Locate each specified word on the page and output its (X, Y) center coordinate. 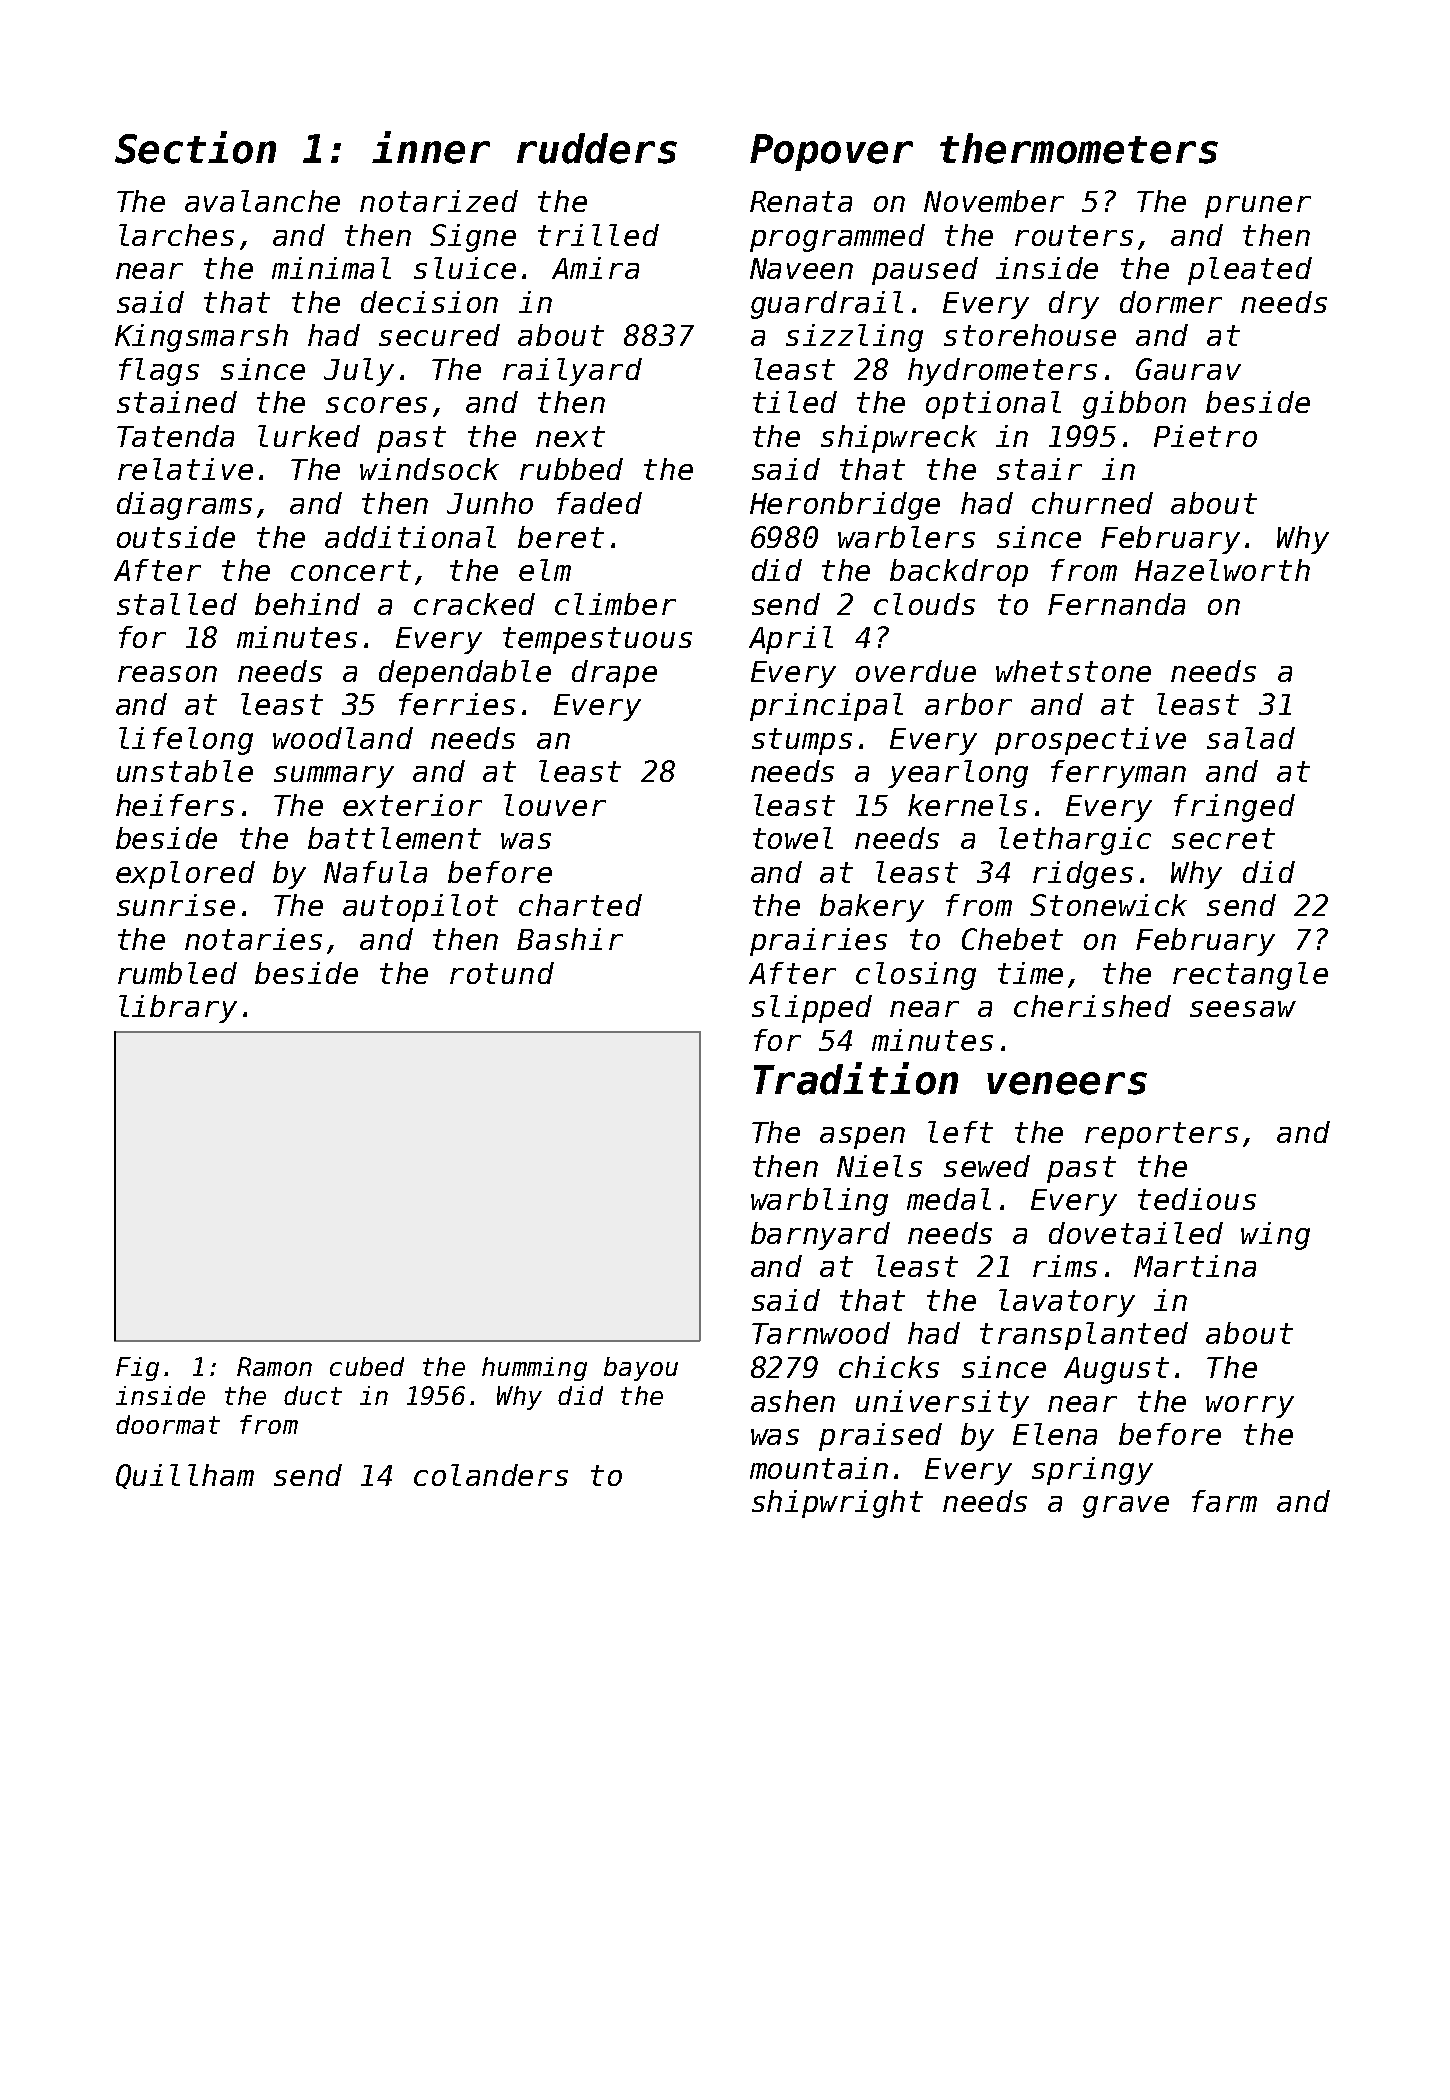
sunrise (176, 905)
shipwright (837, 1504)
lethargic (1075, 841)
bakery (872, 908)
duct (313, 1395)
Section (195, 147)
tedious (1197, 1199)
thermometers (1079, 148)
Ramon (274, 1366)
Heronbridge (845, 506)
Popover (831, 152)
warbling (819, 1202)
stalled (177, 604)
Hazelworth (1222, 570)
